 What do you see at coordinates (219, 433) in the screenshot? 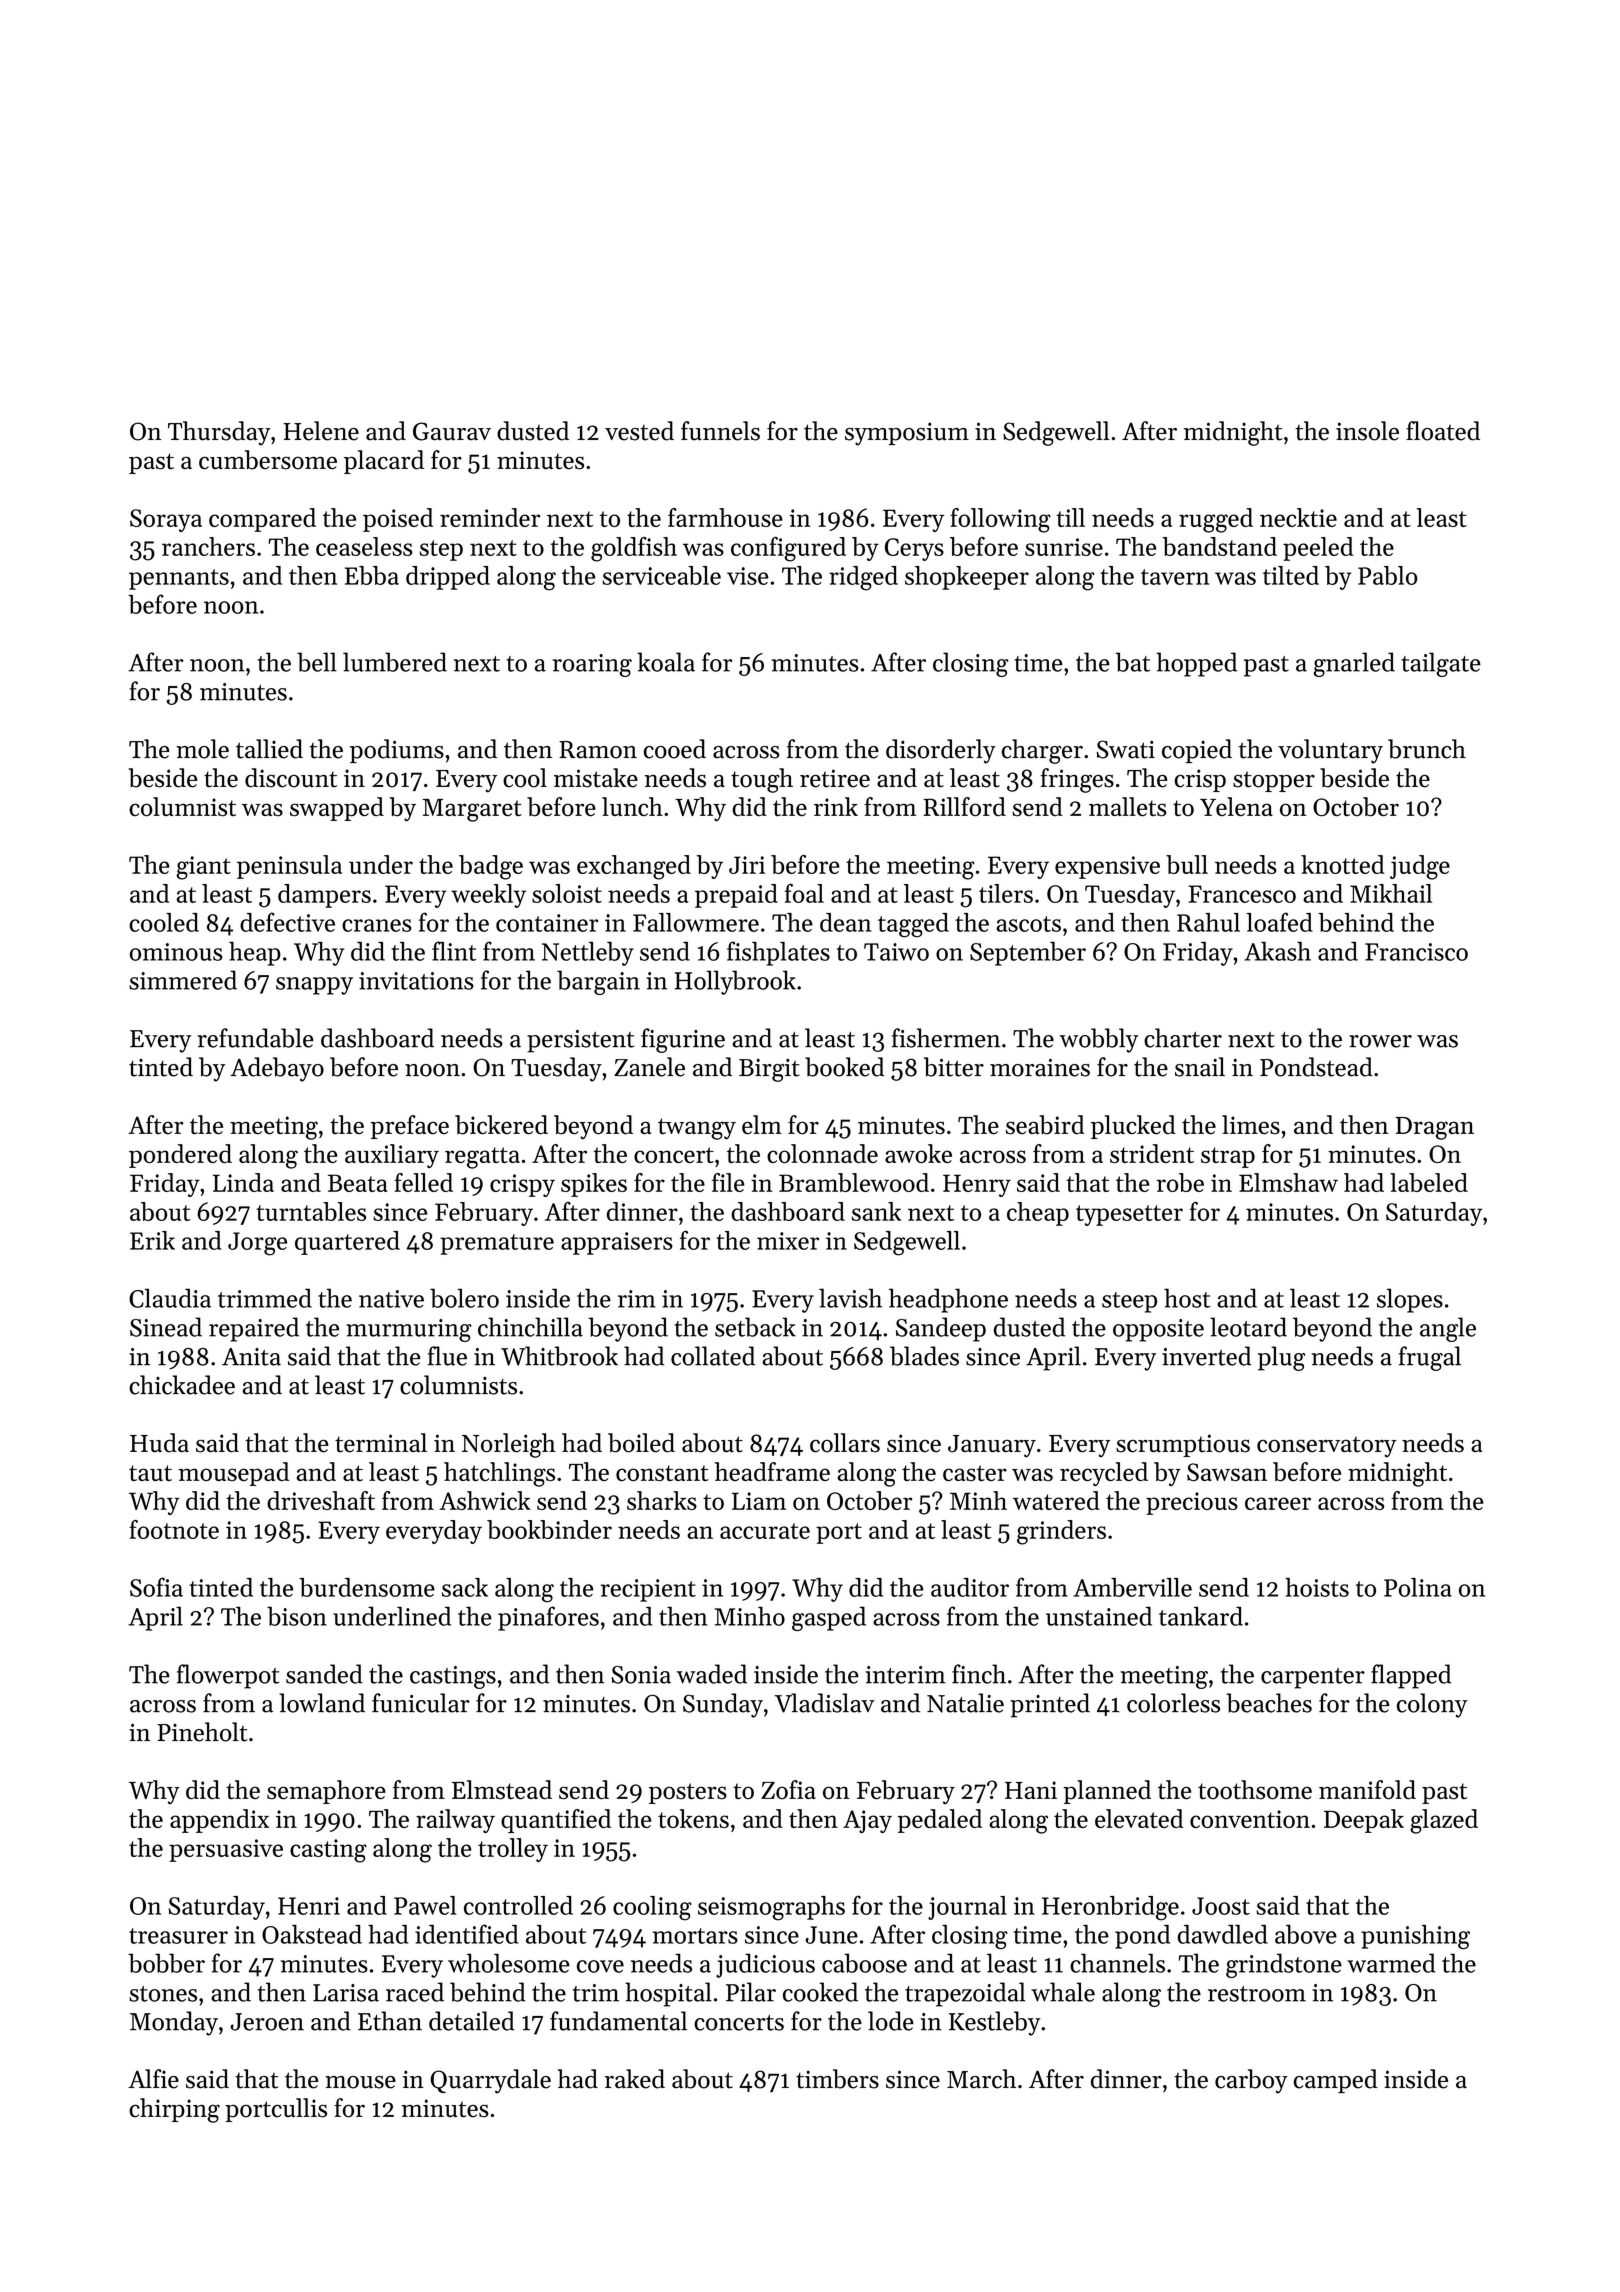
I see `Thursday` at bounding box center [219, 433].
